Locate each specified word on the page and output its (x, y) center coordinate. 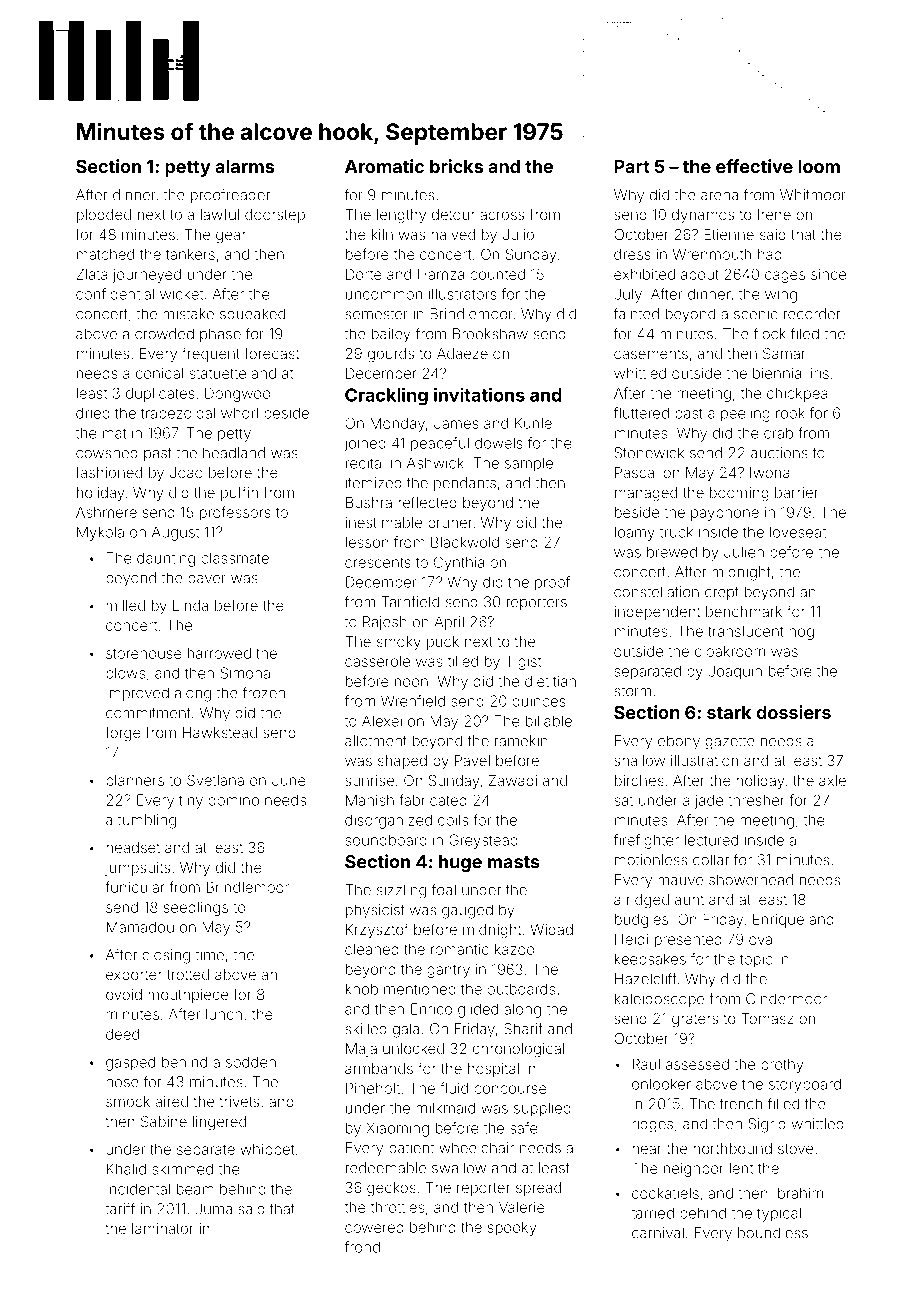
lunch (224, 1014)
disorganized (388, 821)
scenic (755, 314)
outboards (521, 989)
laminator (163, 1228)
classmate (235, 558)
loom (819, 166)
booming (739, 494)
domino (233, 800)
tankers (190, 254)
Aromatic (384, 166)
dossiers (793, 712)
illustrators (463, 294)
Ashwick (435, 463)
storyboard (805, 1085)
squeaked (252, 315)
